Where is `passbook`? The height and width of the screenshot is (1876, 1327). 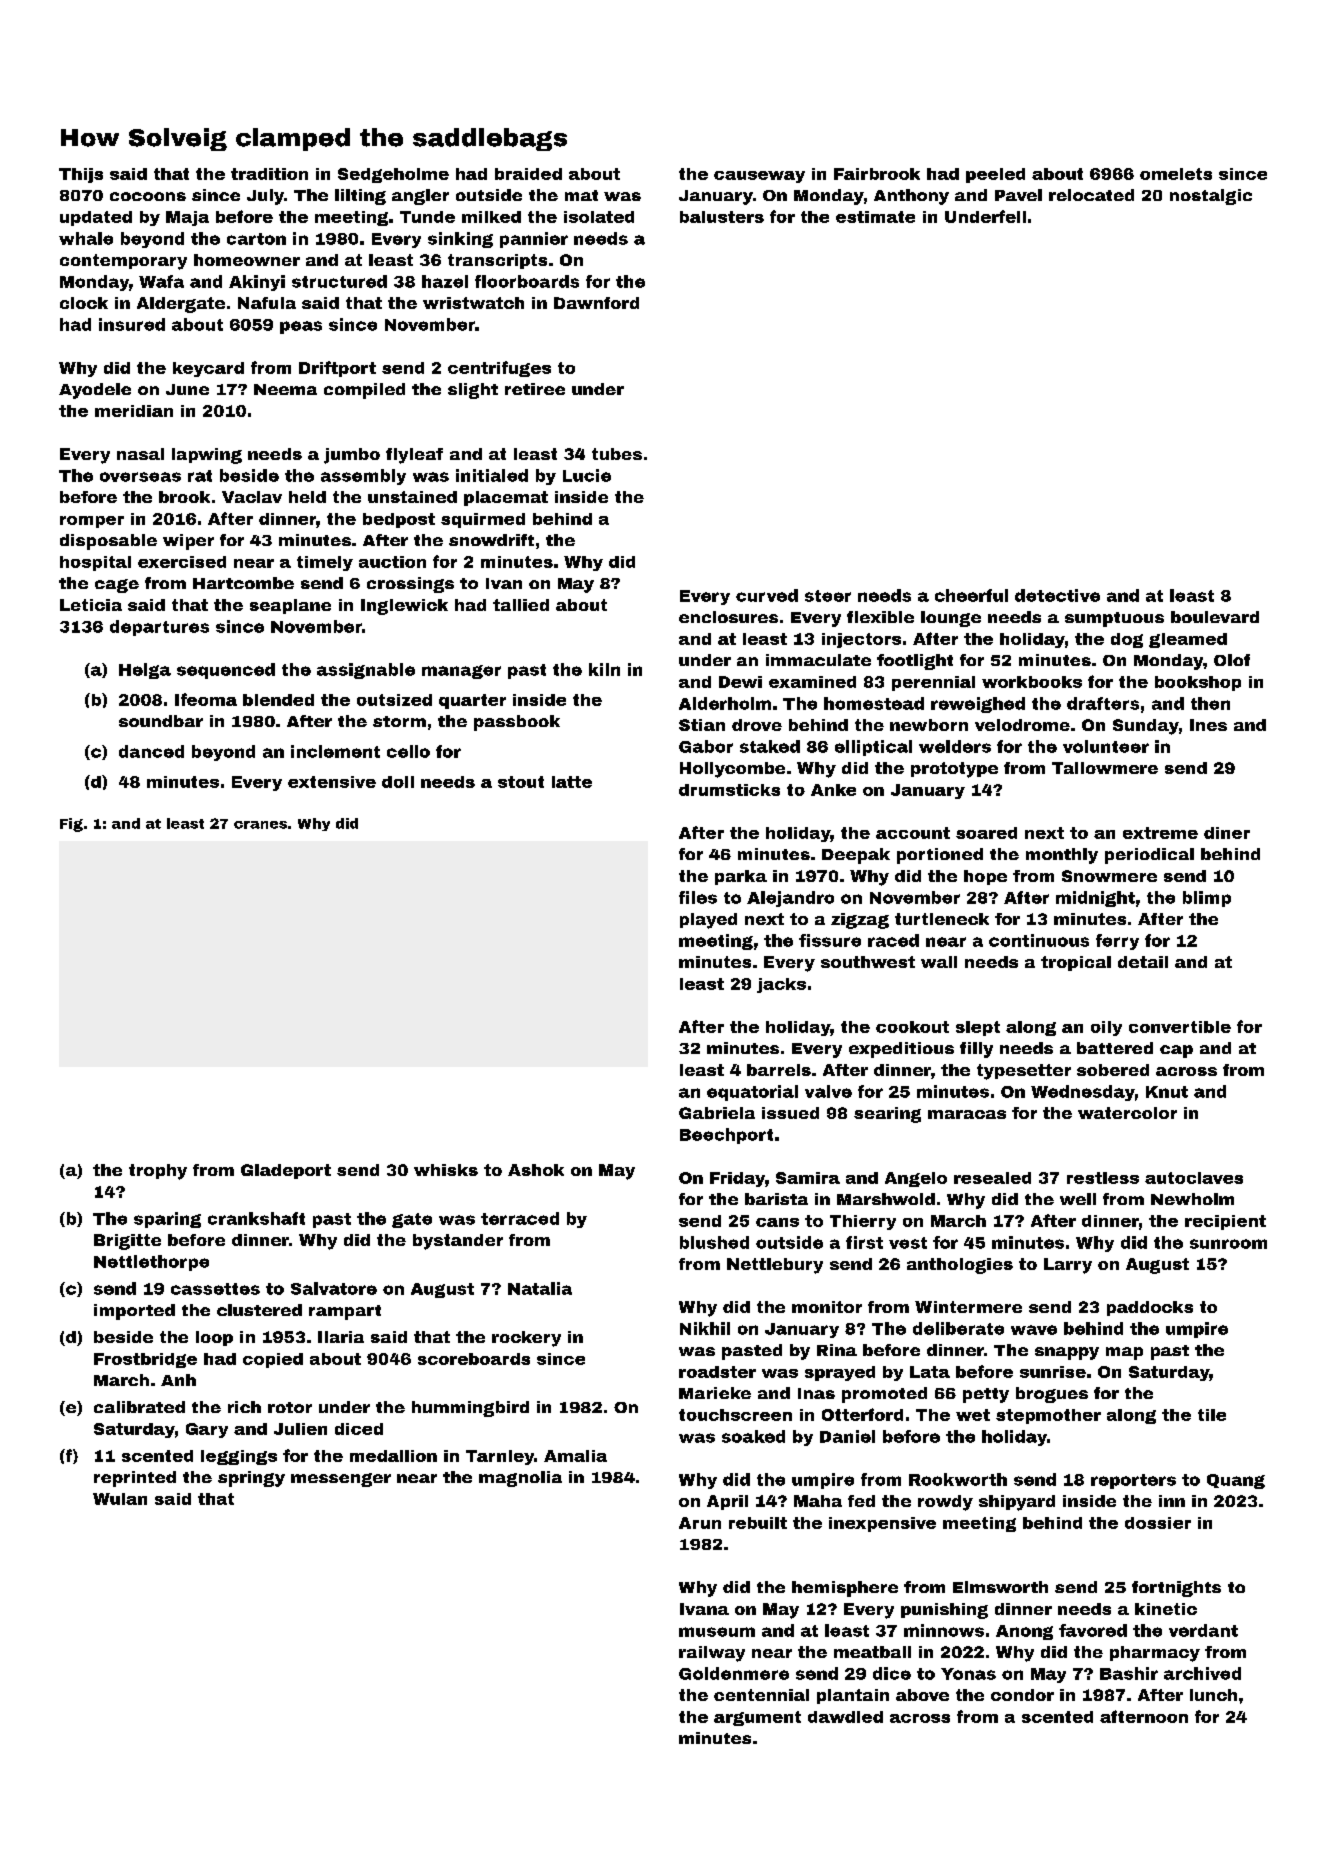 passbook is located at coordinates (517, 723).
